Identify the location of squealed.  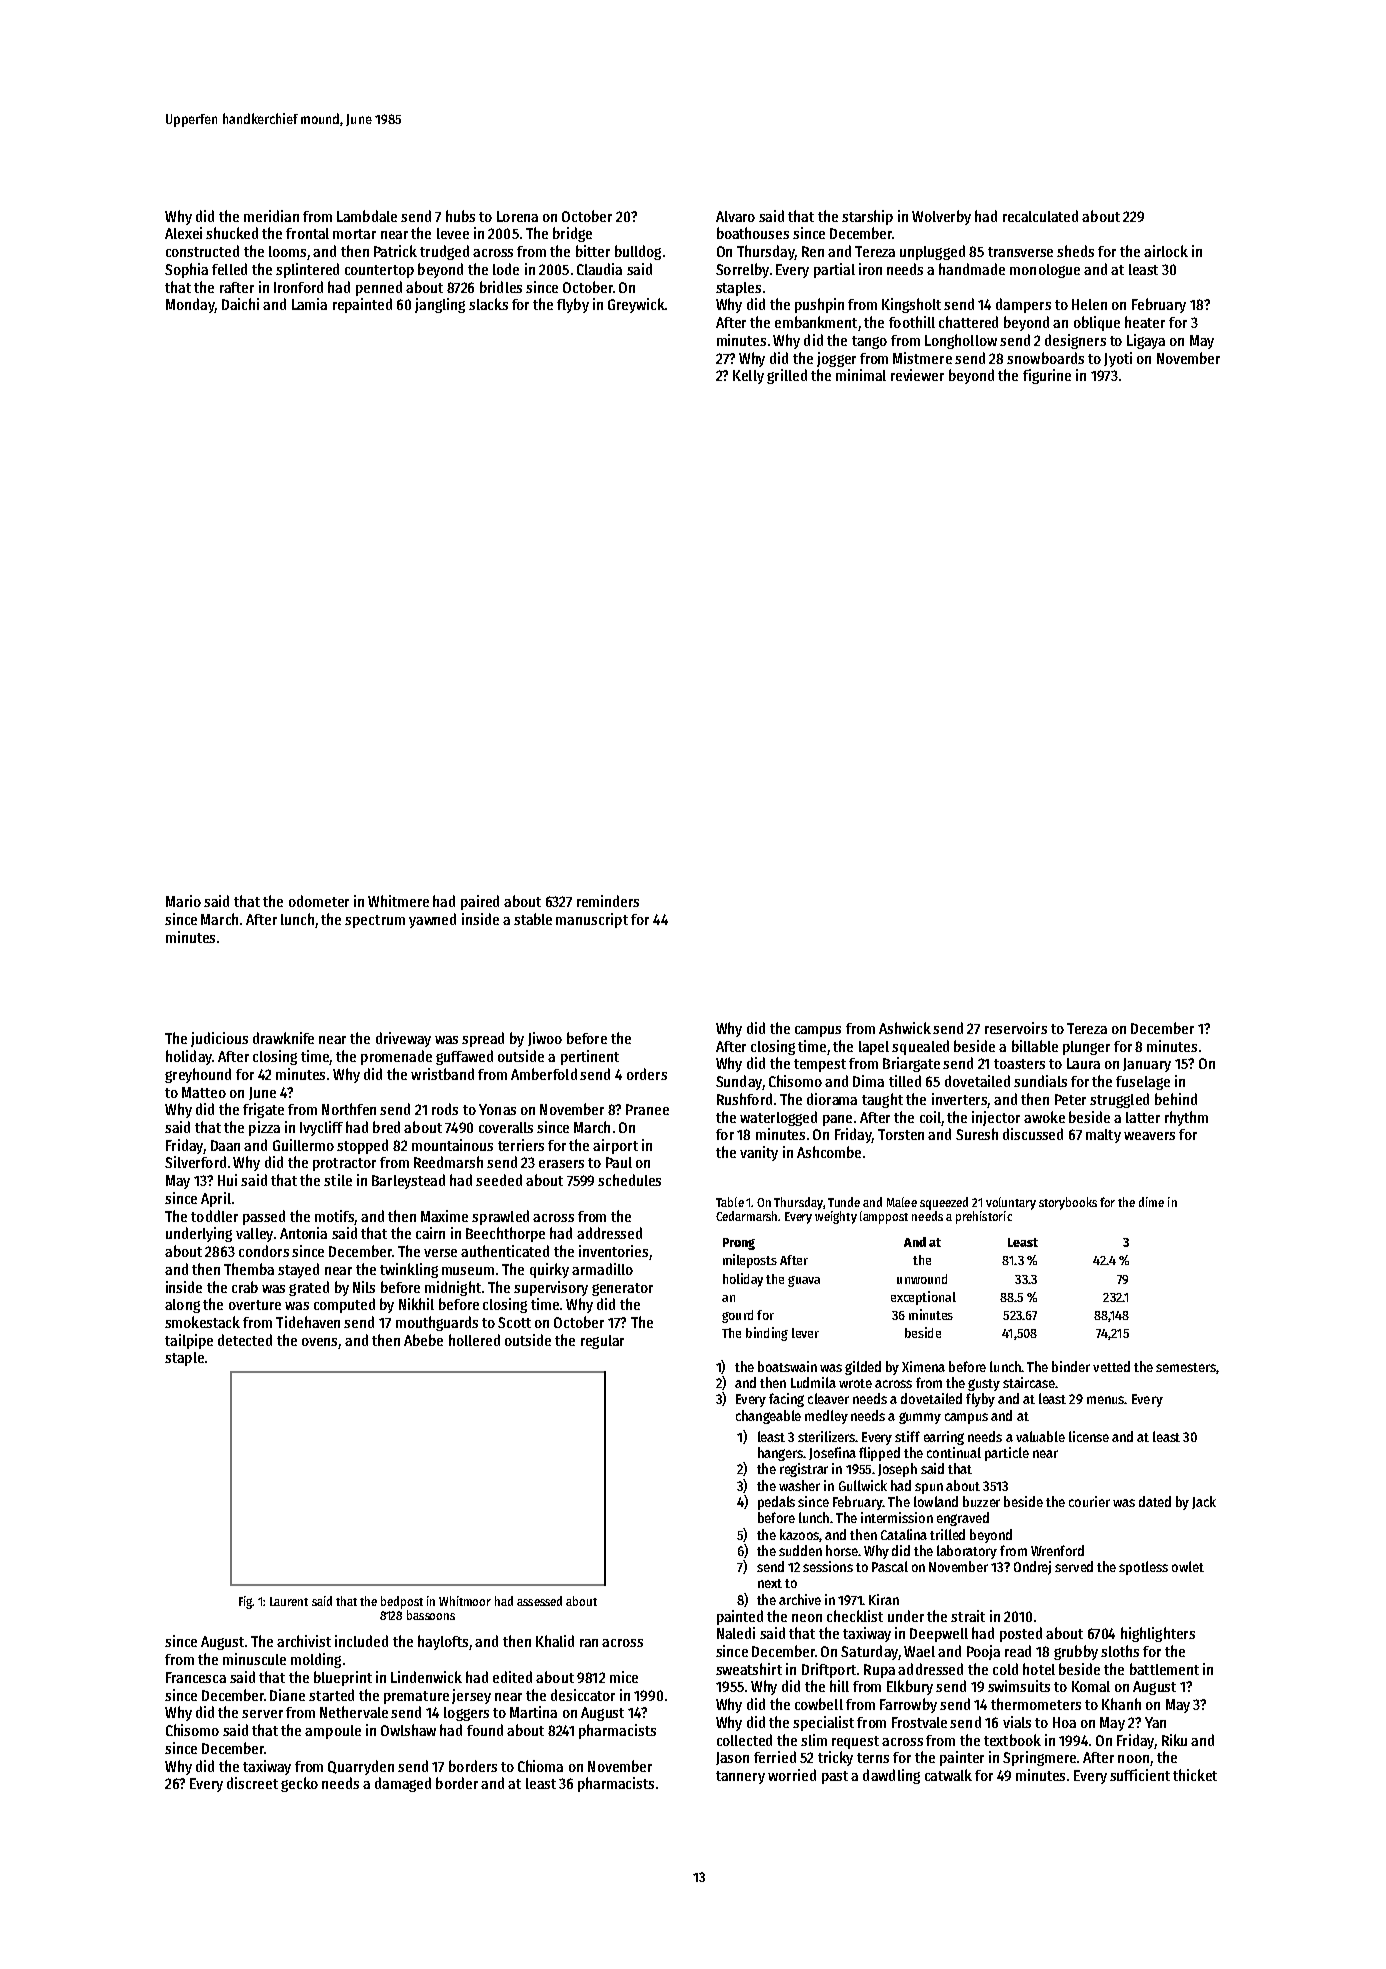
(920, 1047).
